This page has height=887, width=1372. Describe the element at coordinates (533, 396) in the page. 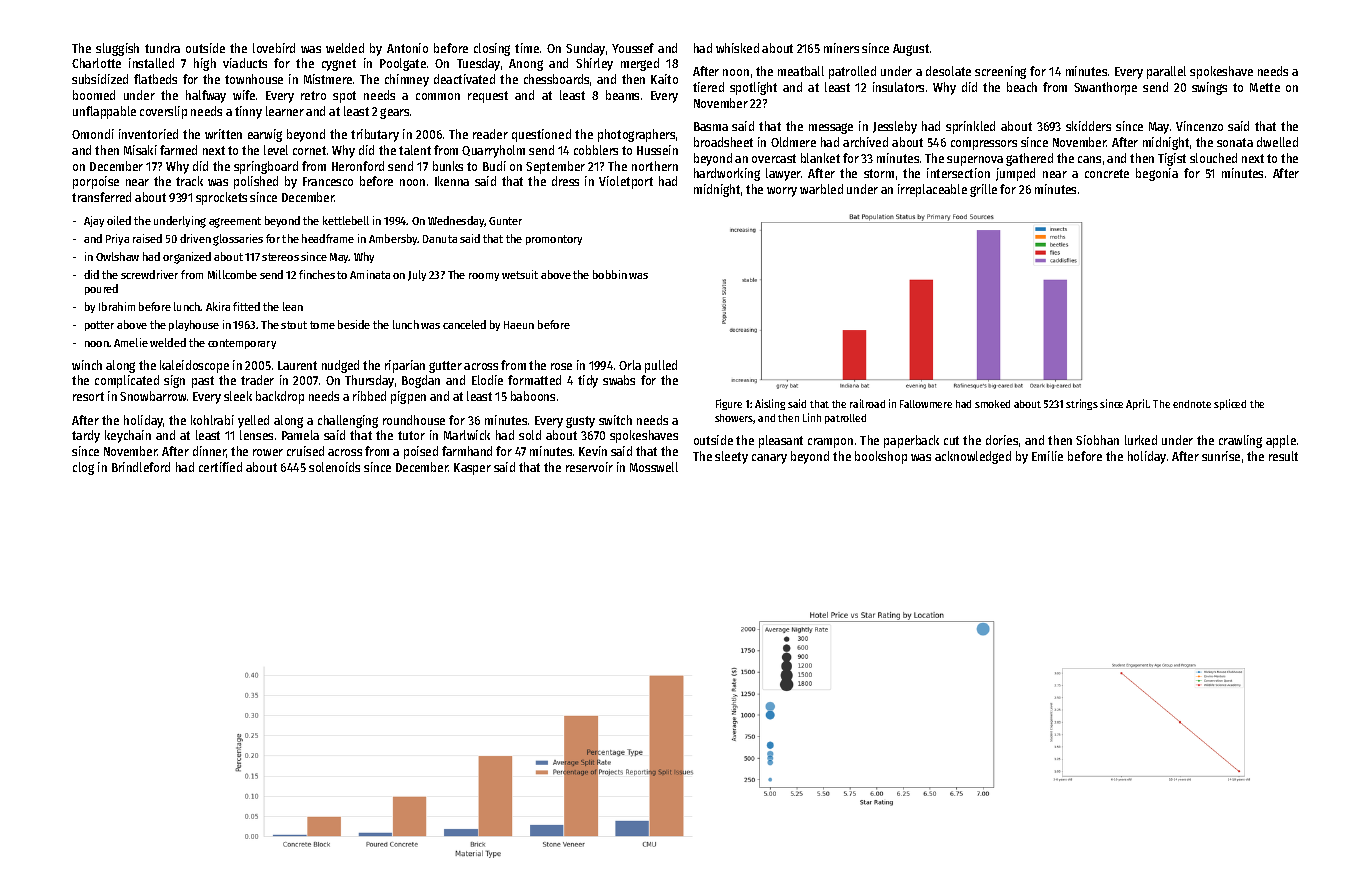

I see `baboons` at that location.
